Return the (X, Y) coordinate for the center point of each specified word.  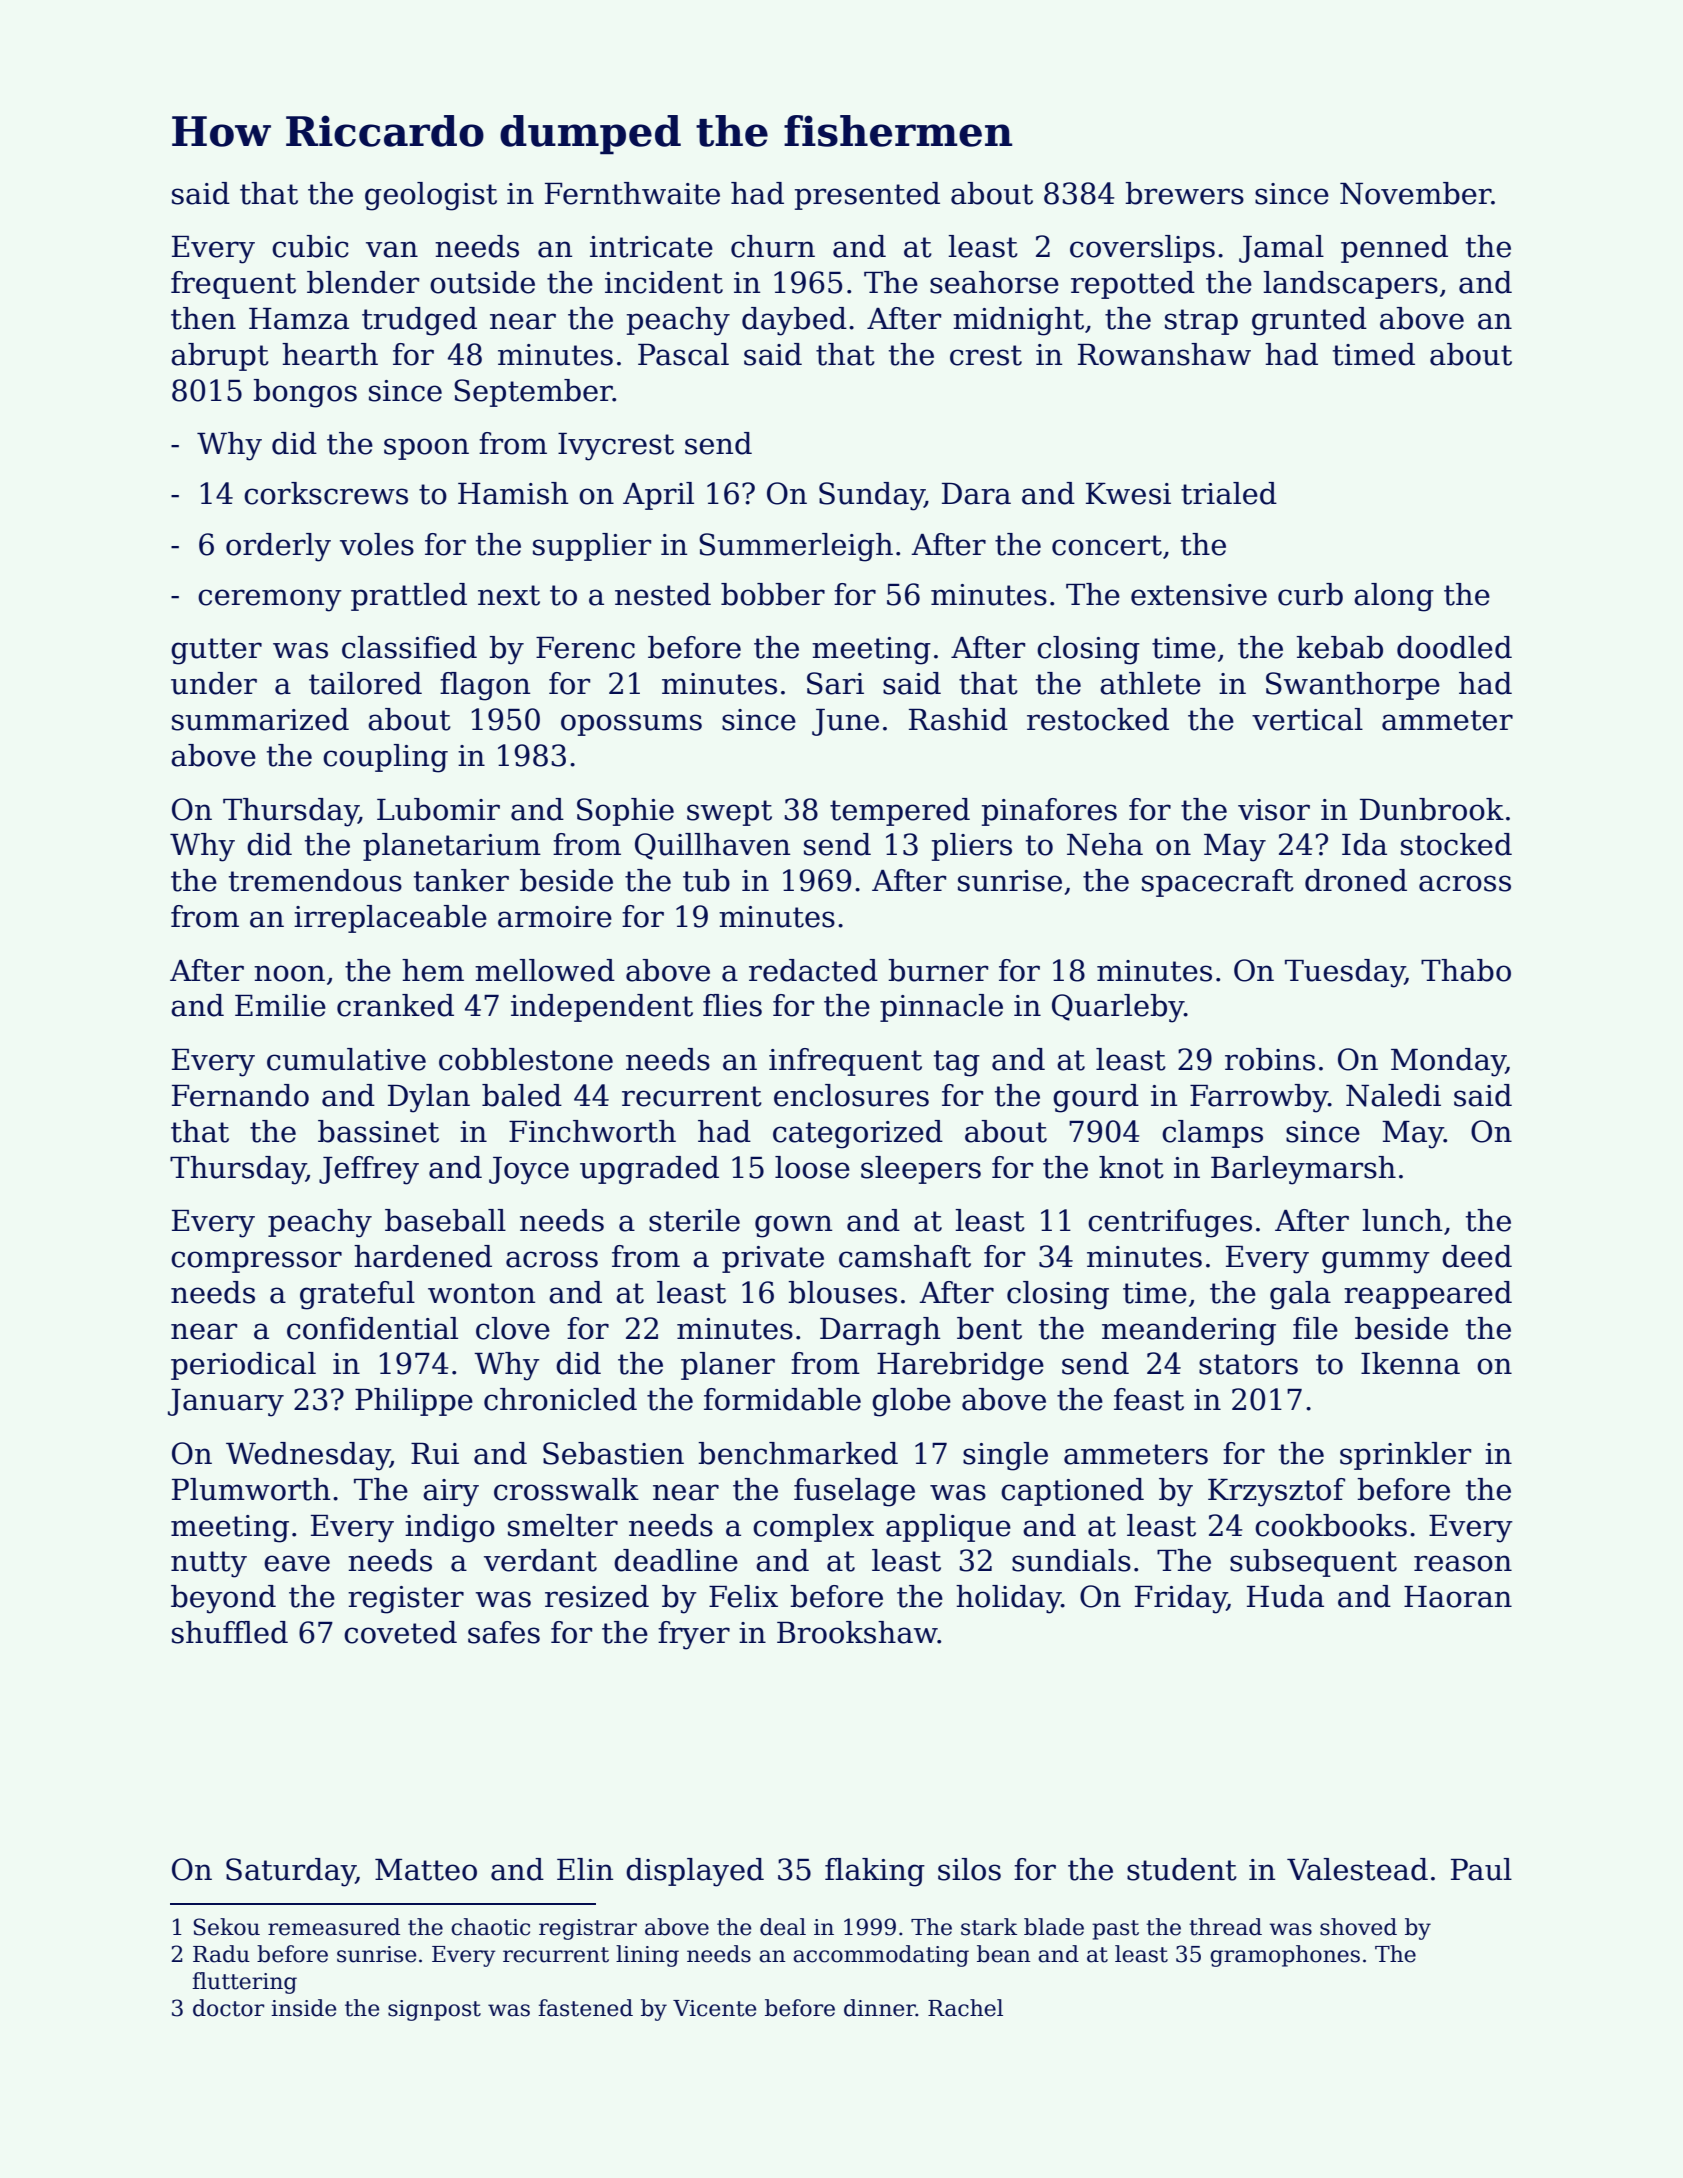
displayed (695, 1872)
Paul (1481, 1869)
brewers (1184, 193)
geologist (431, 196)
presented (867, 196)
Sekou (227, 1927)
